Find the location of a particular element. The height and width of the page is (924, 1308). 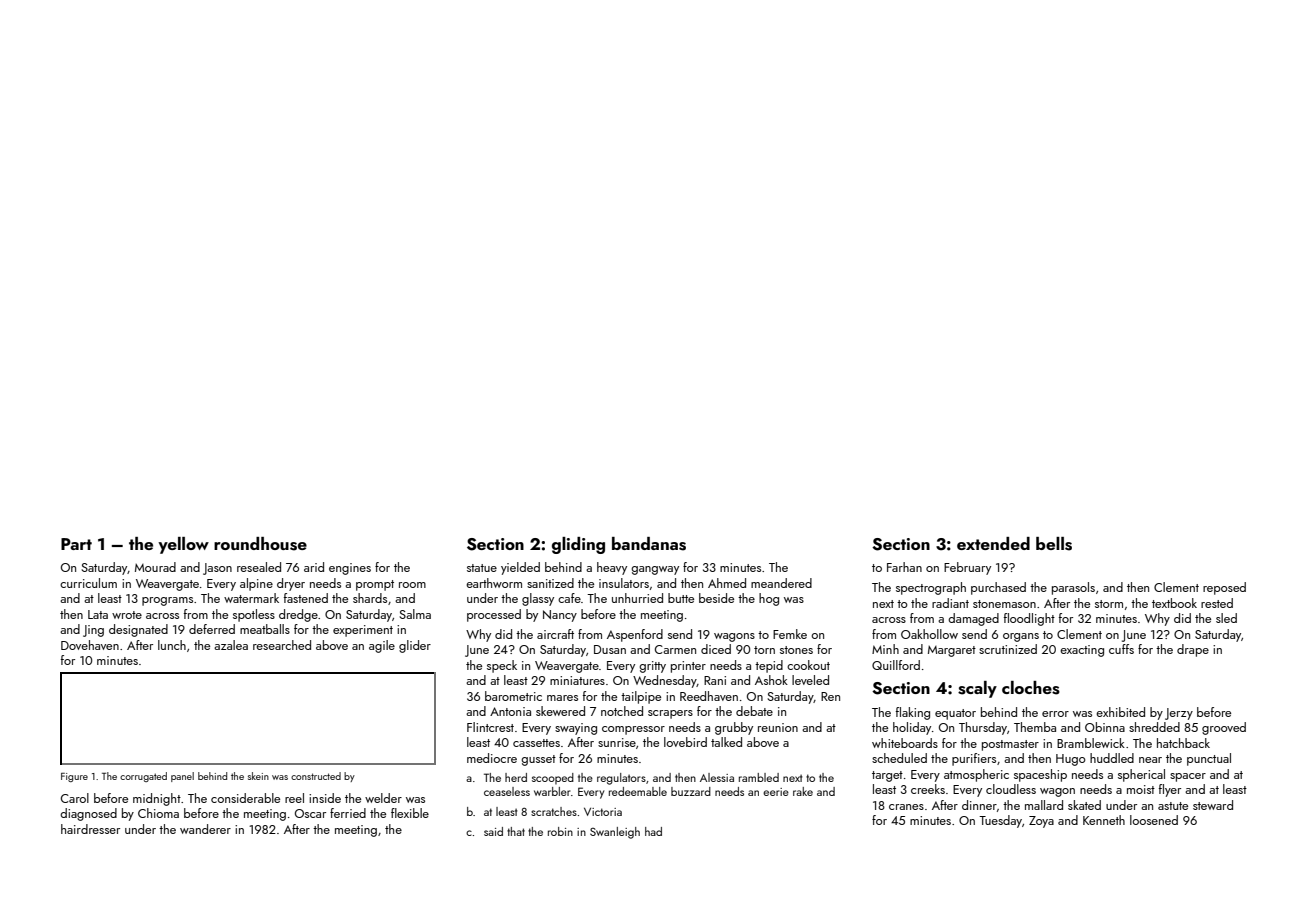

scaly is located at coordinates (977, 689).
